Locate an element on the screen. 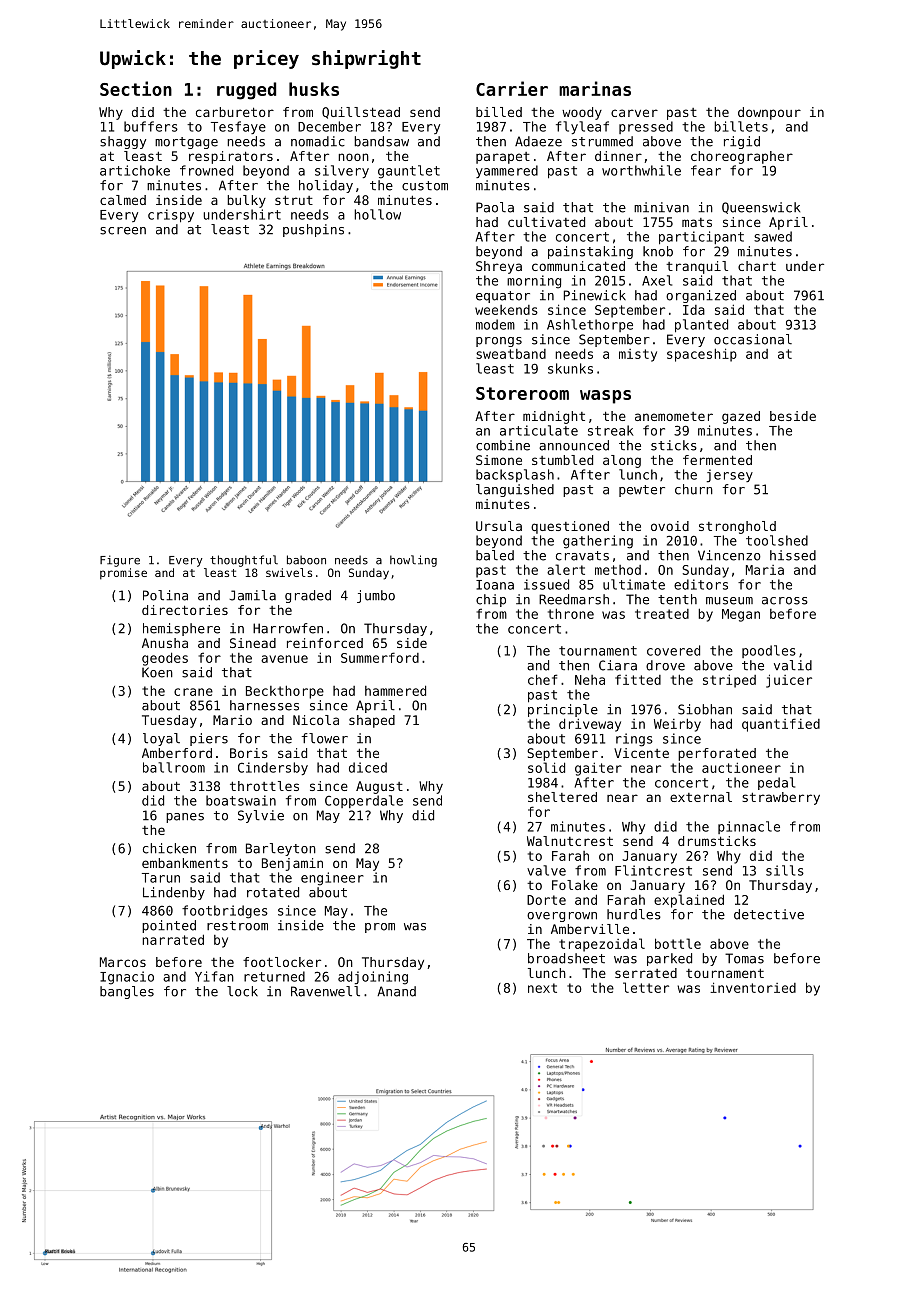 Image resolution: width=924 pixels, height=1308 pixels. Carrier is located at coordinates (512, 88).
